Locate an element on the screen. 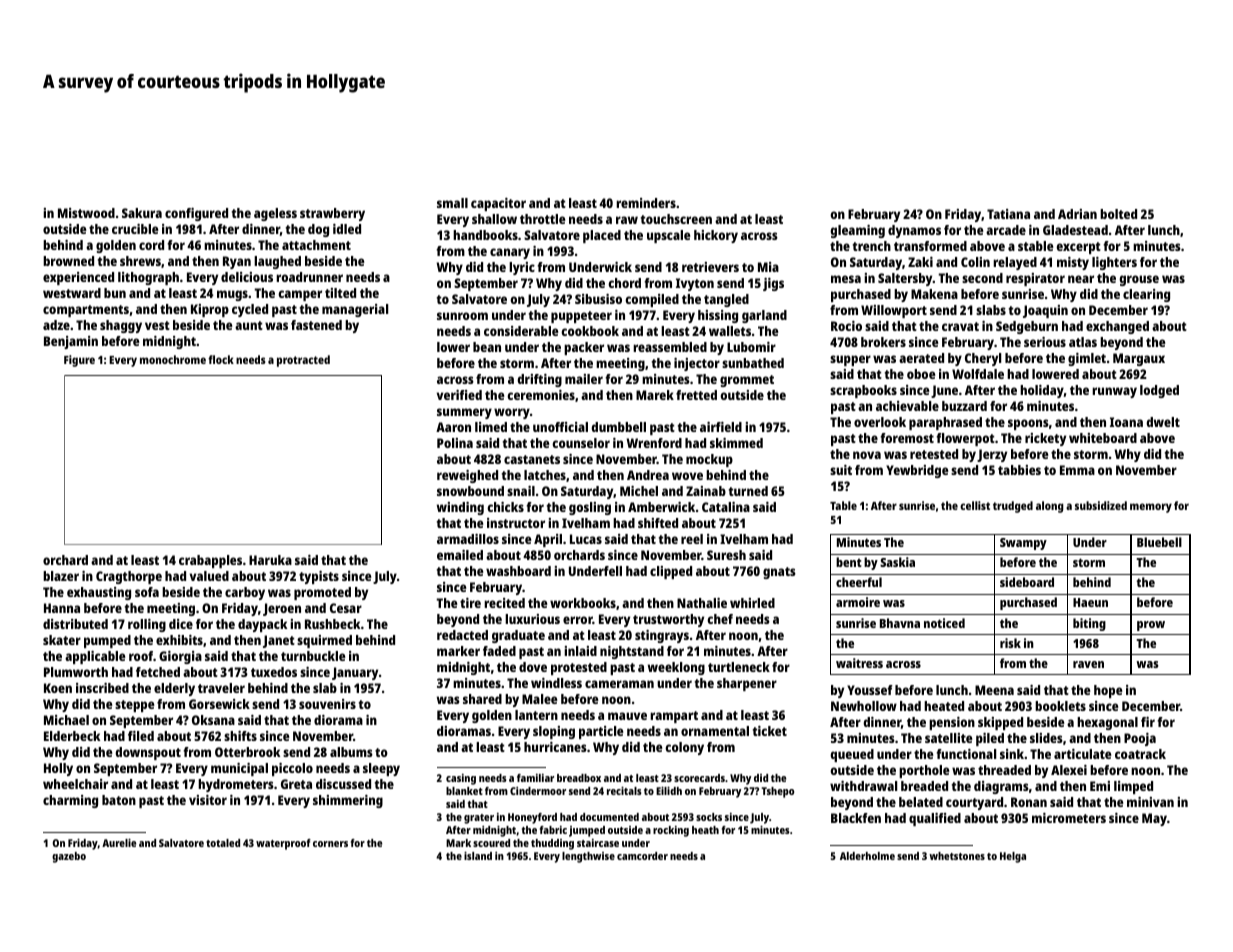 This screenshot has width=1233, height=952. Benjamin is located at coordinates (71, 342).
